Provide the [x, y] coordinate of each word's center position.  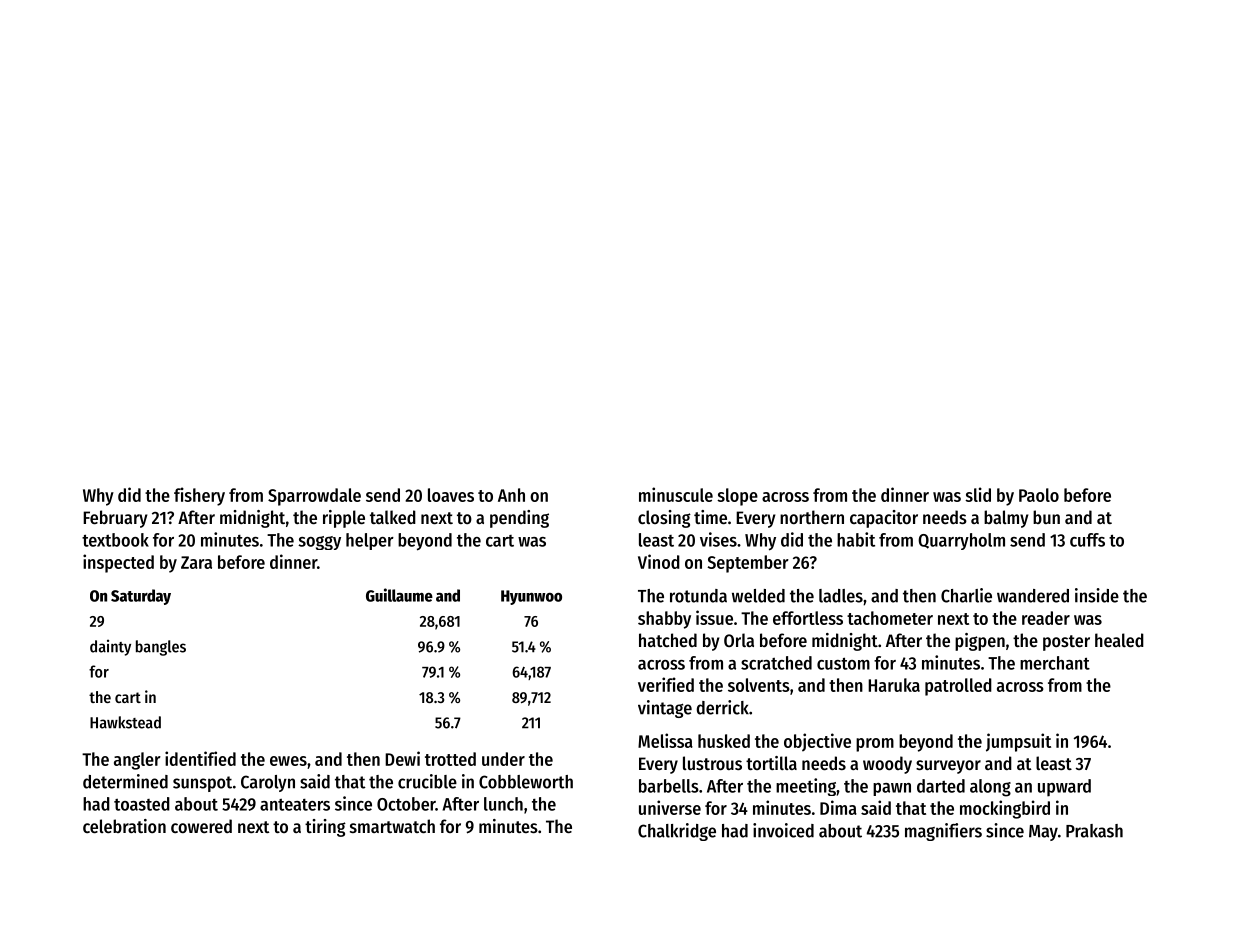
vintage [665, 709]
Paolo [1039, 495]
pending [519, 519]
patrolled [958, 687]
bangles [161, 648]
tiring [325, 828]
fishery [199, 496]
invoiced [783, 830]
